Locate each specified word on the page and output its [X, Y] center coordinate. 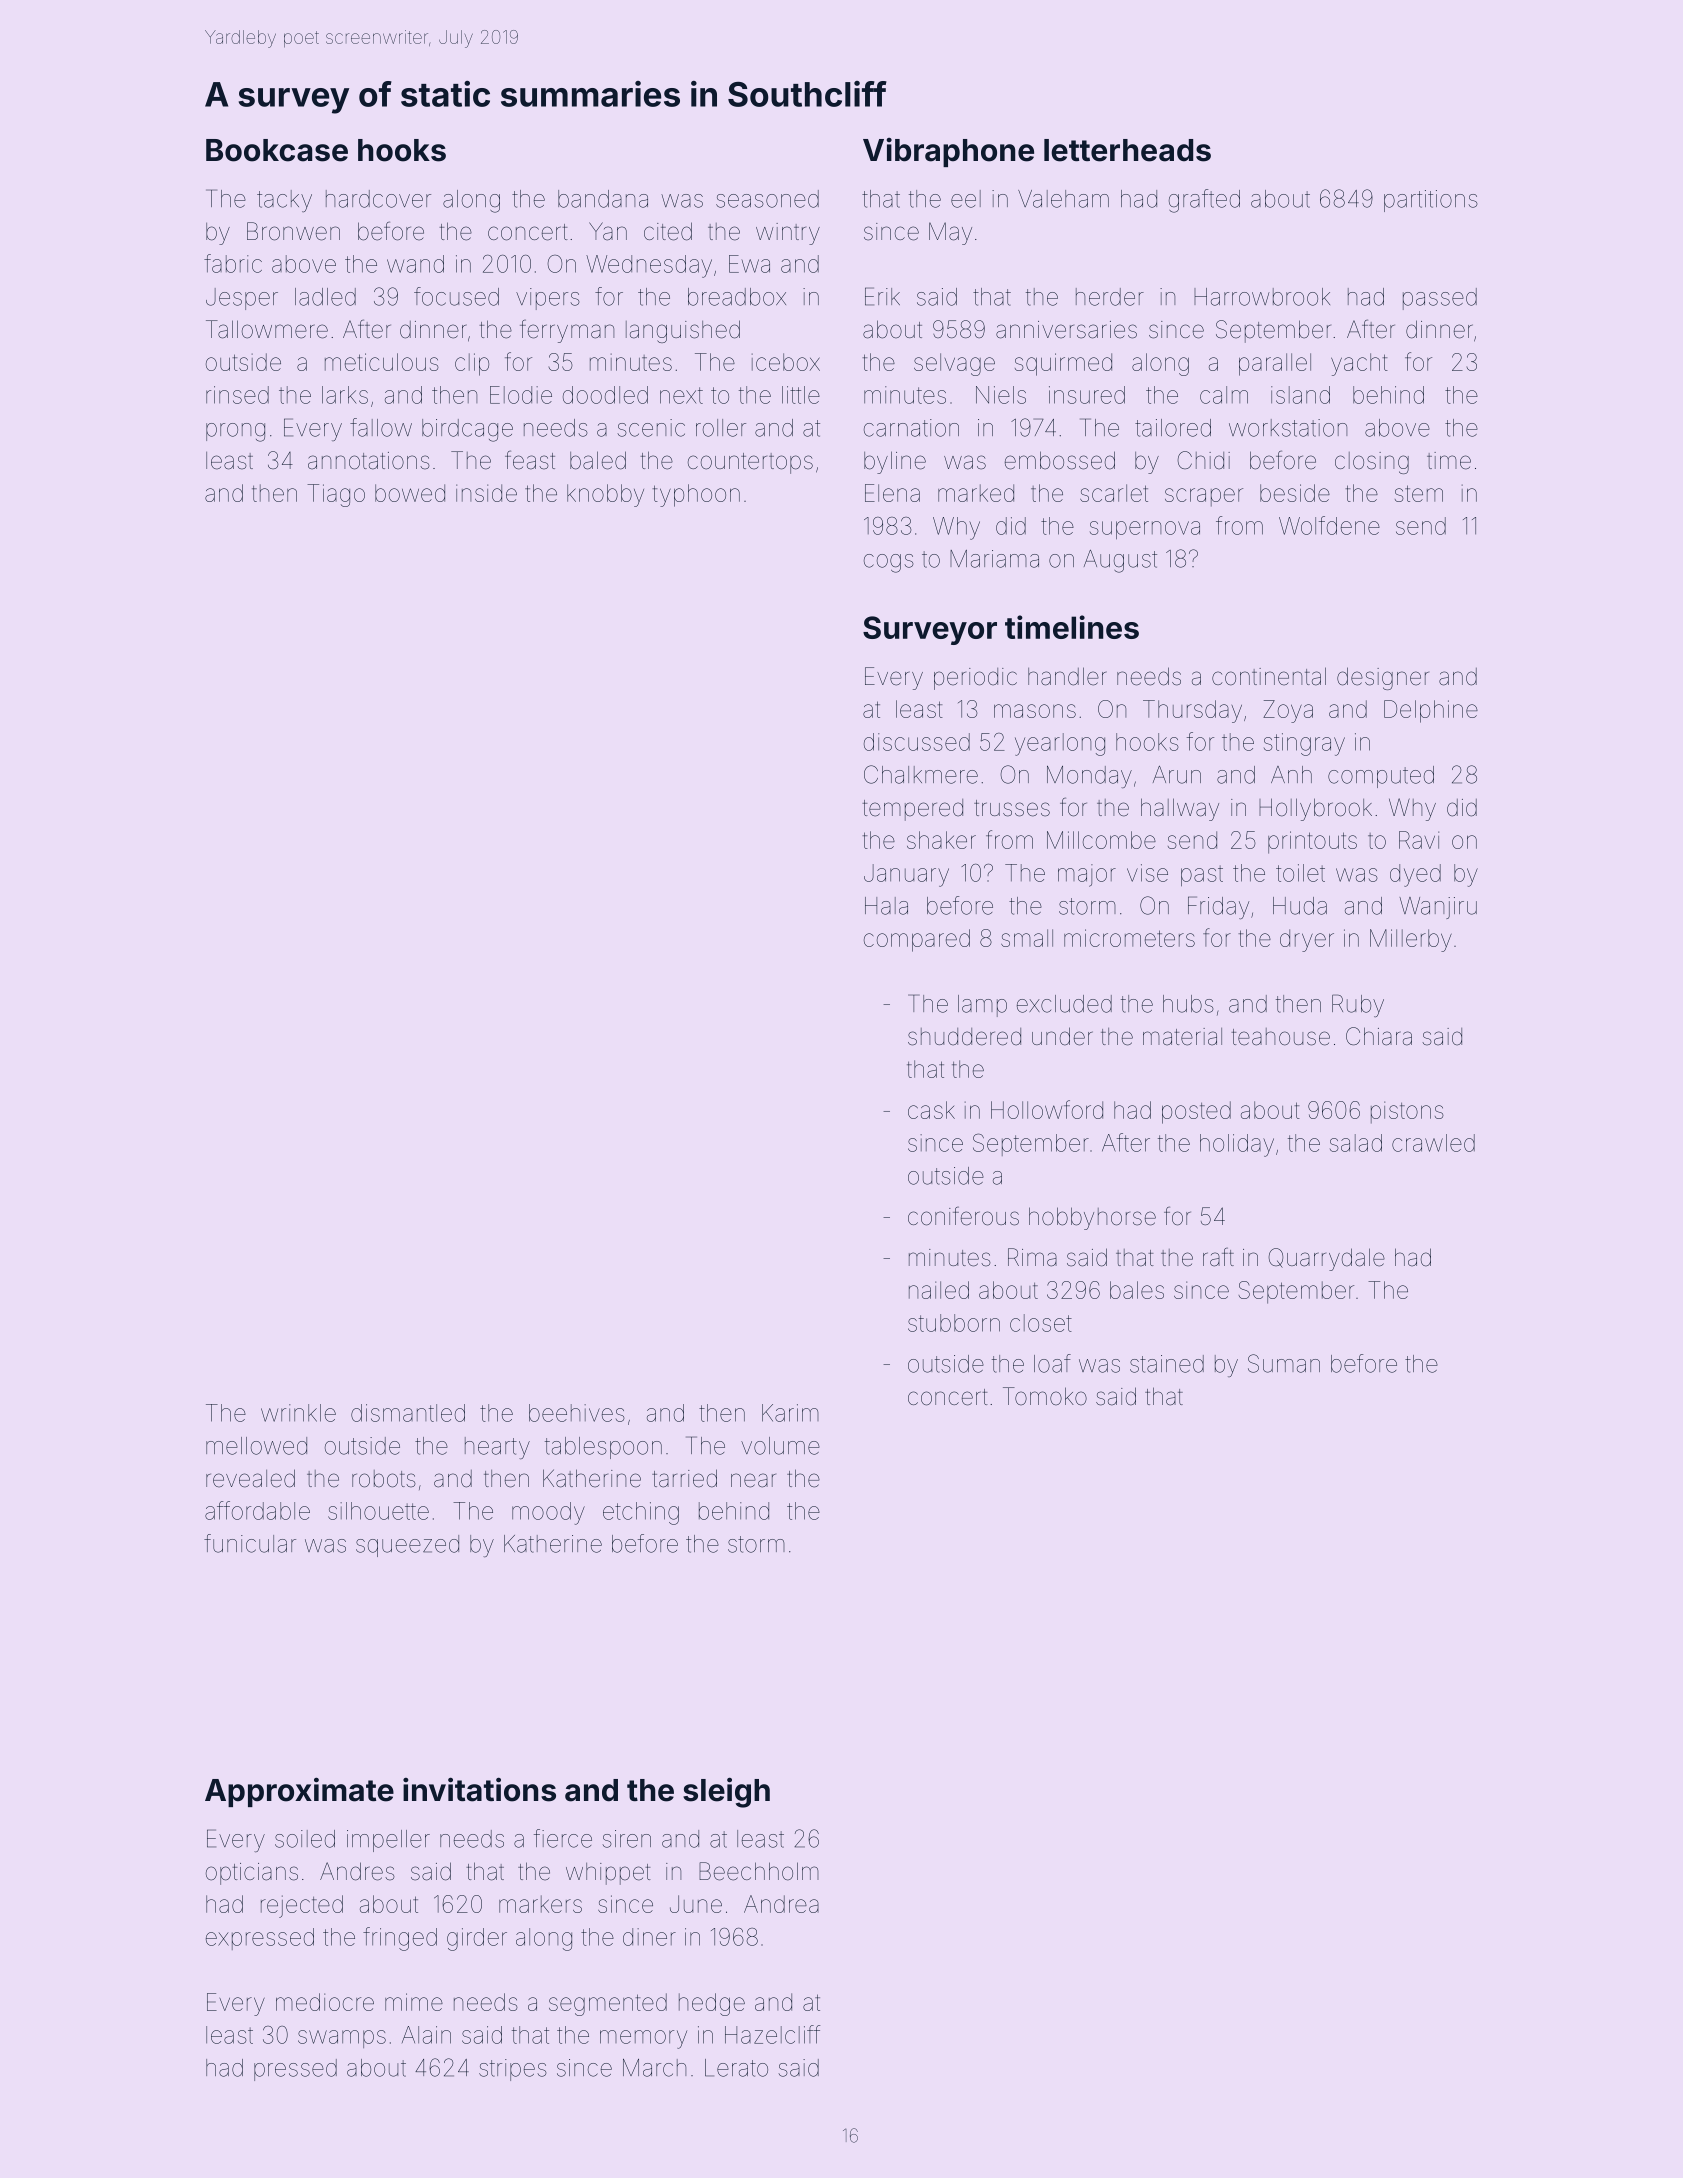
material [1182, 1037]
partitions [1431, 201]
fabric [233, 263]
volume [780, 1446]
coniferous [963, 1216]
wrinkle [298, 1413]
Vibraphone [948, 152]
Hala [886, 906]
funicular [250, 1543]
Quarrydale [1326, 1259]
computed [1381, 777]
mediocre [325, 2002]
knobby [605, 495]
